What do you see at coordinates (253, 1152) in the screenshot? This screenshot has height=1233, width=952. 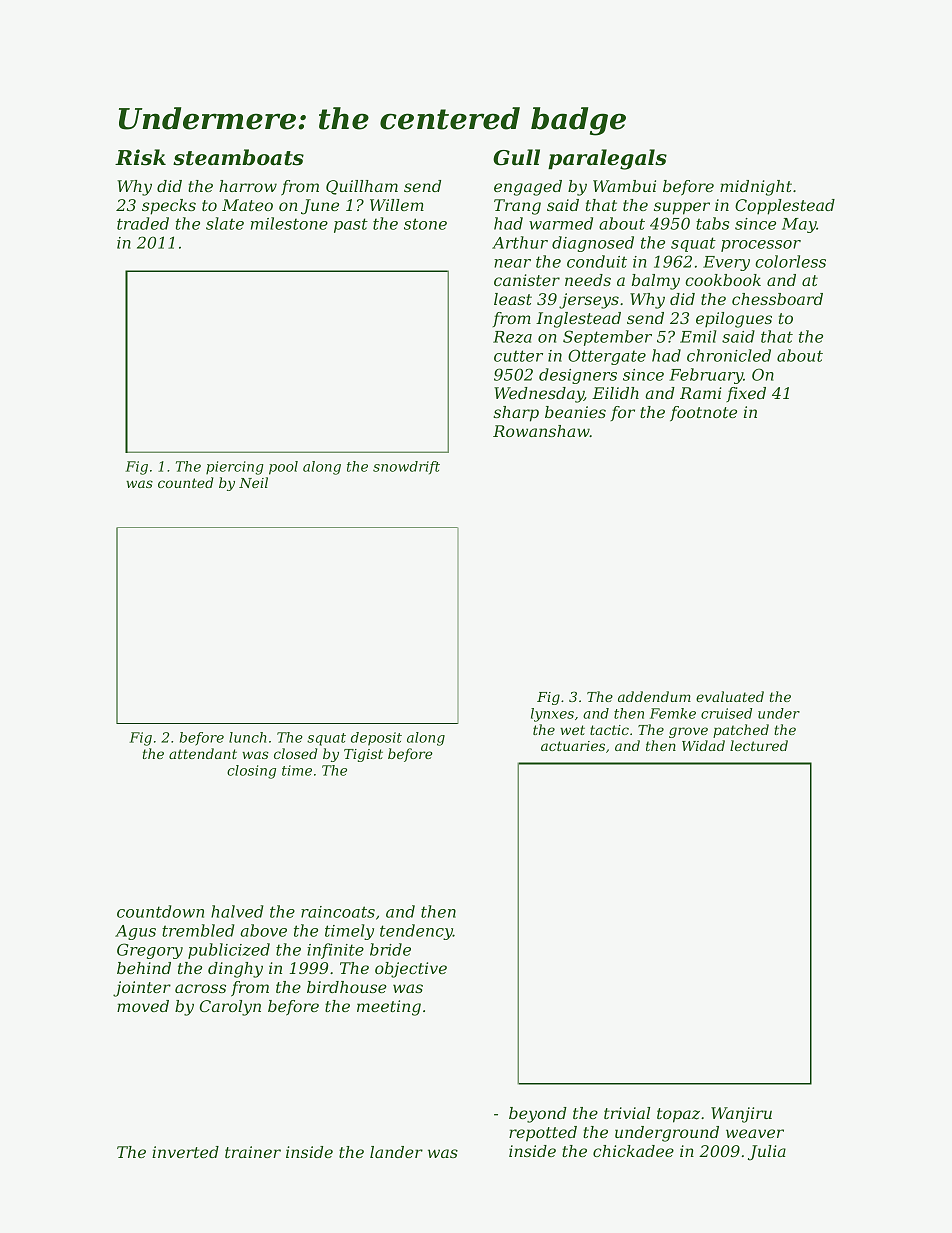 I see `trainer` at bounding box center [253, 1152].
